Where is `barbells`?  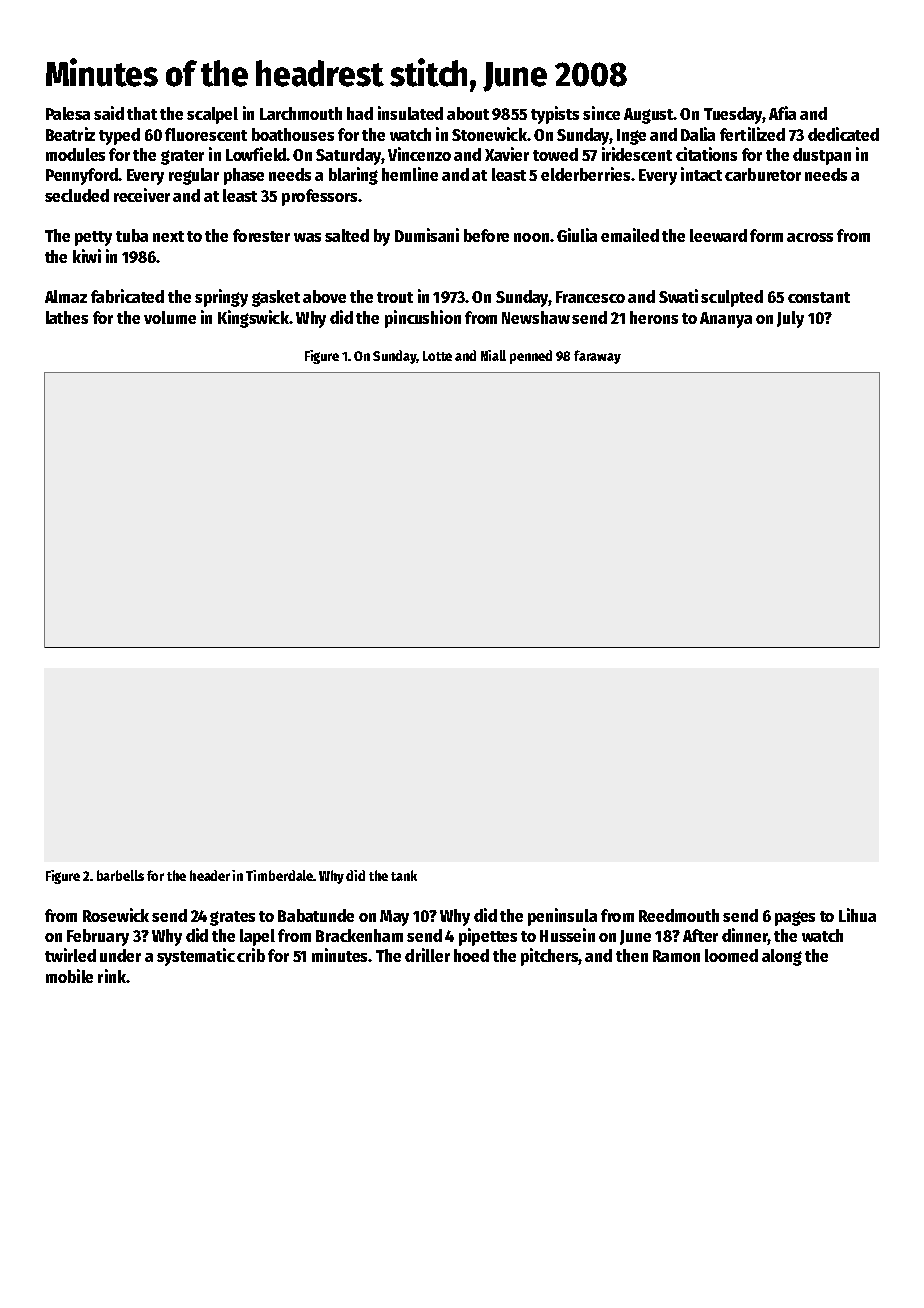 barbells is located at coordinates (120, 875).
